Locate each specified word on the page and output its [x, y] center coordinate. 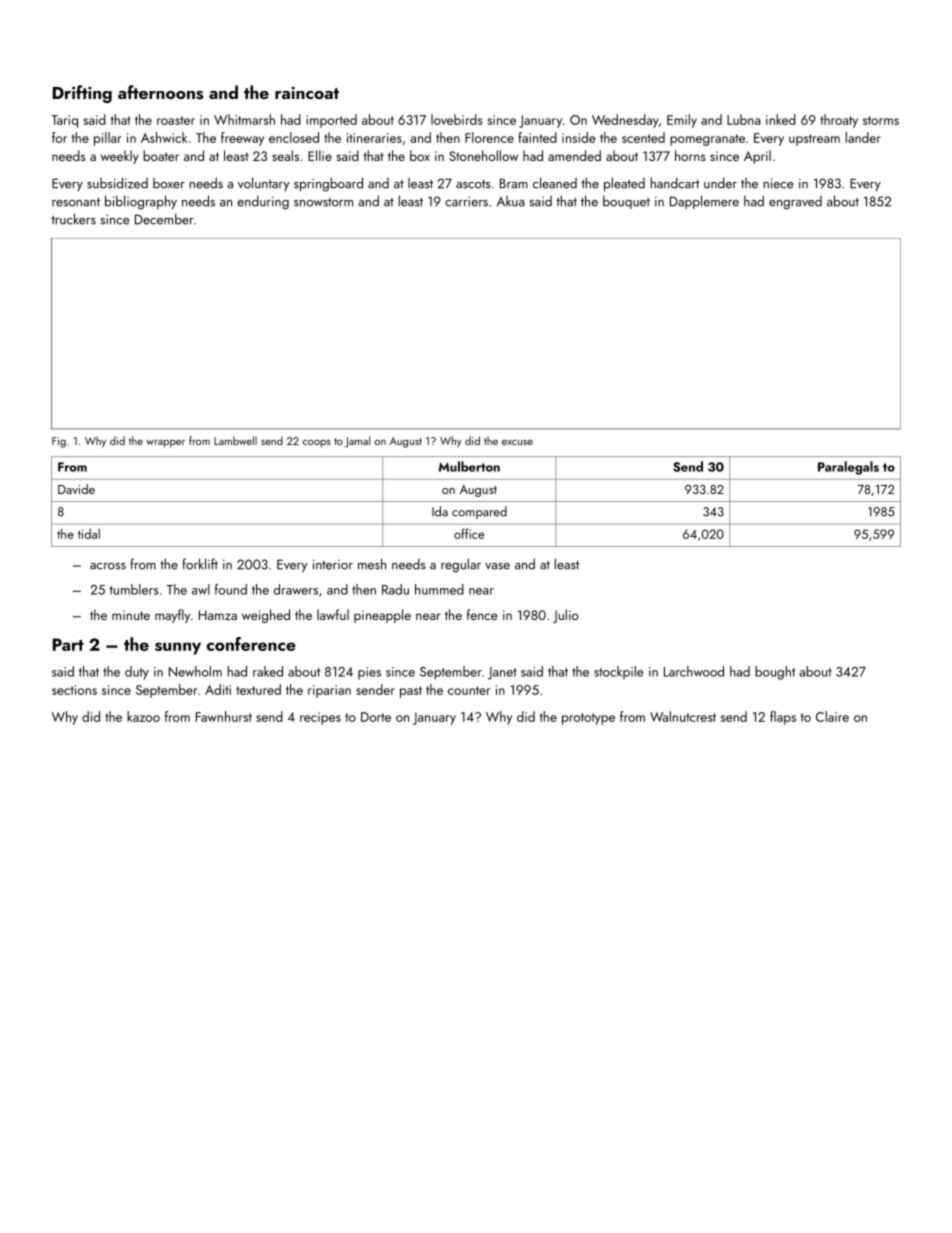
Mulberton [469, 466]
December [164, 219]
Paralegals [848, 468]
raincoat [307, 92]
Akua [510, 201]
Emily [682, 121]
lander [863, 137]
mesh [372, 564]
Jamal [357, 442]
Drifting [82, 94]
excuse [517, 442]
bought [775, 673]
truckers [73, 219]
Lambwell [235, 440]
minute [131, 615]
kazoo [143, 716]
